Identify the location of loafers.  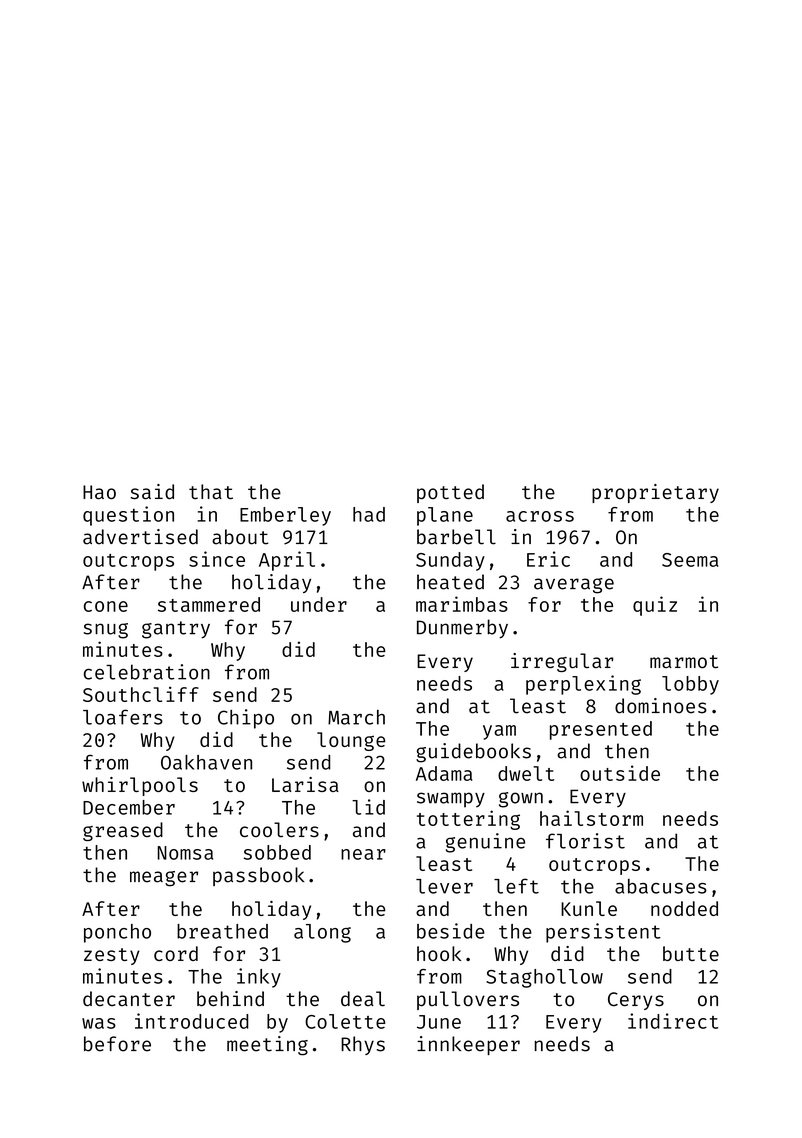
(123, 717).
